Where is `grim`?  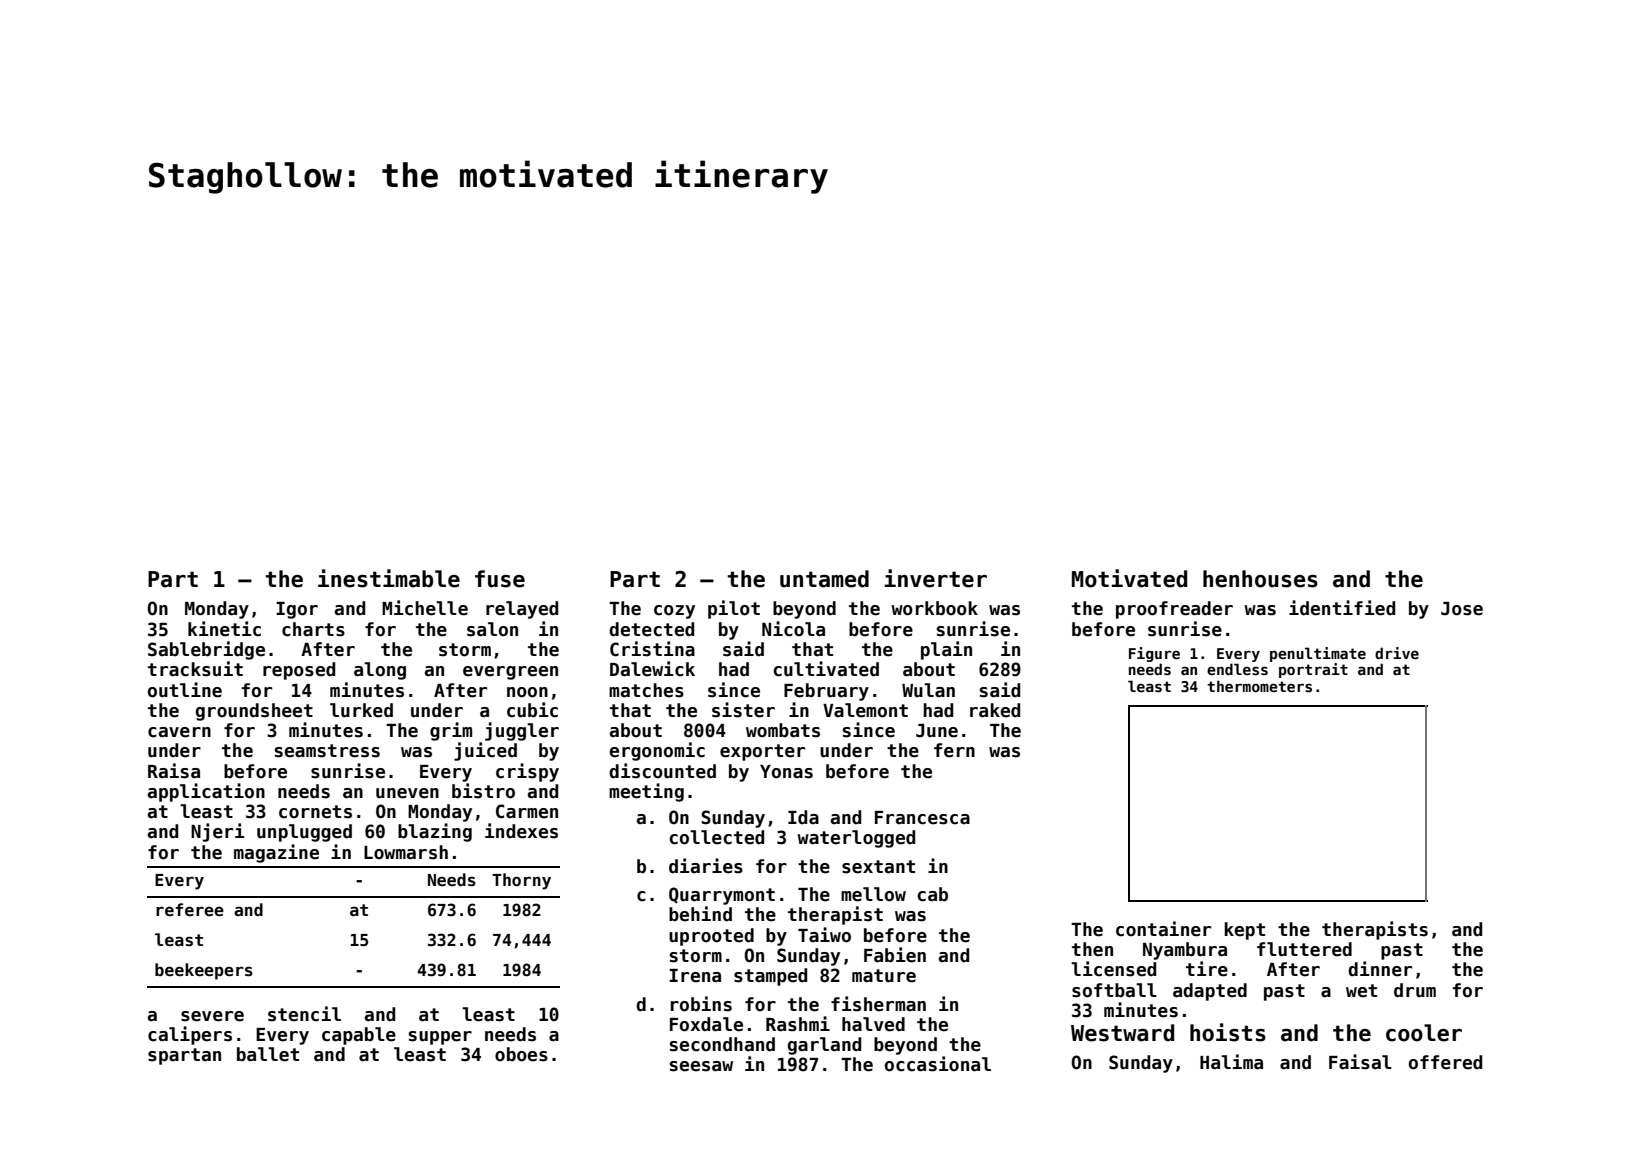 grim is located at coordinates (451, 731).
